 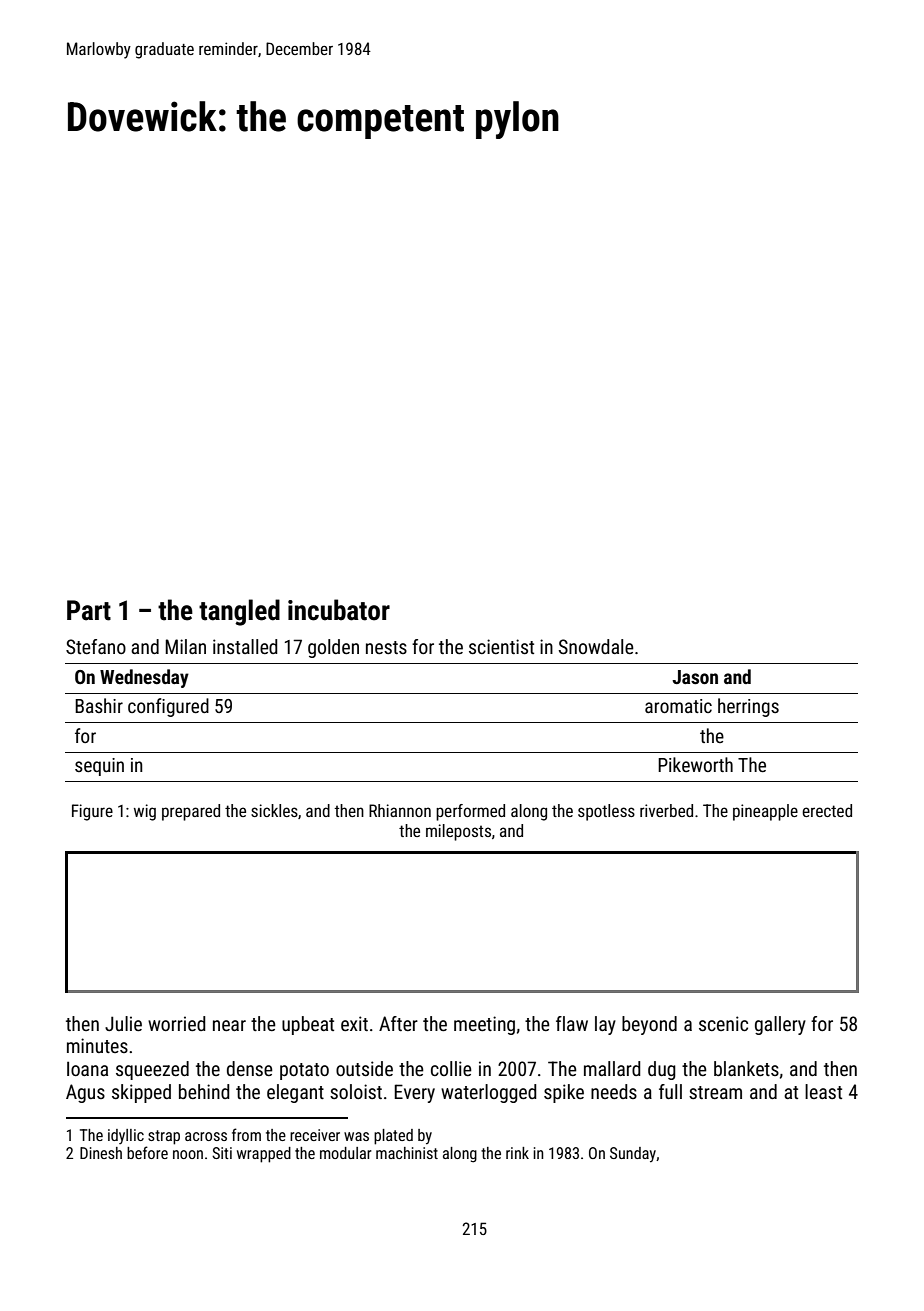 I want to click on wrapped, so click(x=264, y=1155).
